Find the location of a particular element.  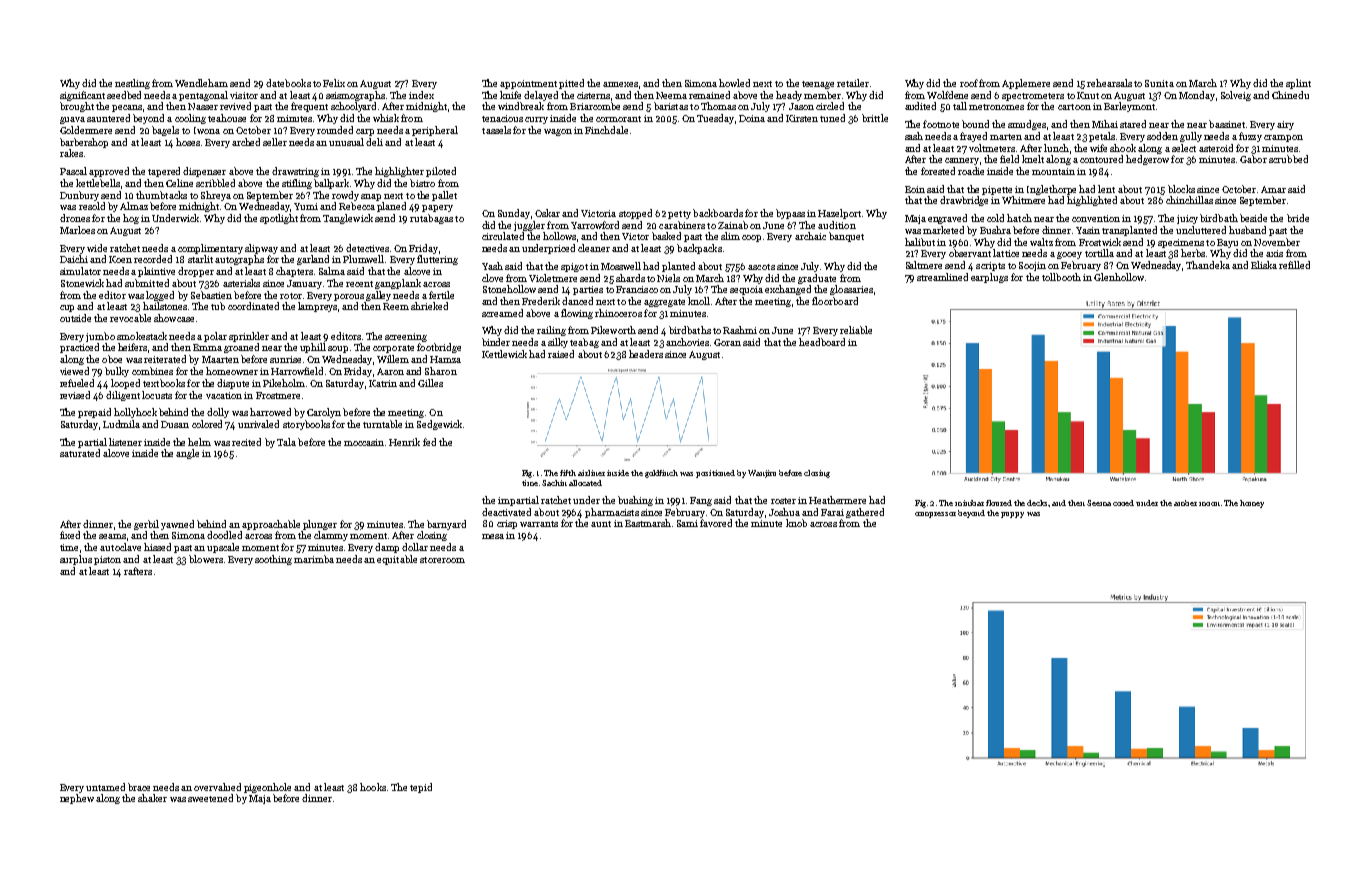

detectives is located at coordinates (367, 248).
